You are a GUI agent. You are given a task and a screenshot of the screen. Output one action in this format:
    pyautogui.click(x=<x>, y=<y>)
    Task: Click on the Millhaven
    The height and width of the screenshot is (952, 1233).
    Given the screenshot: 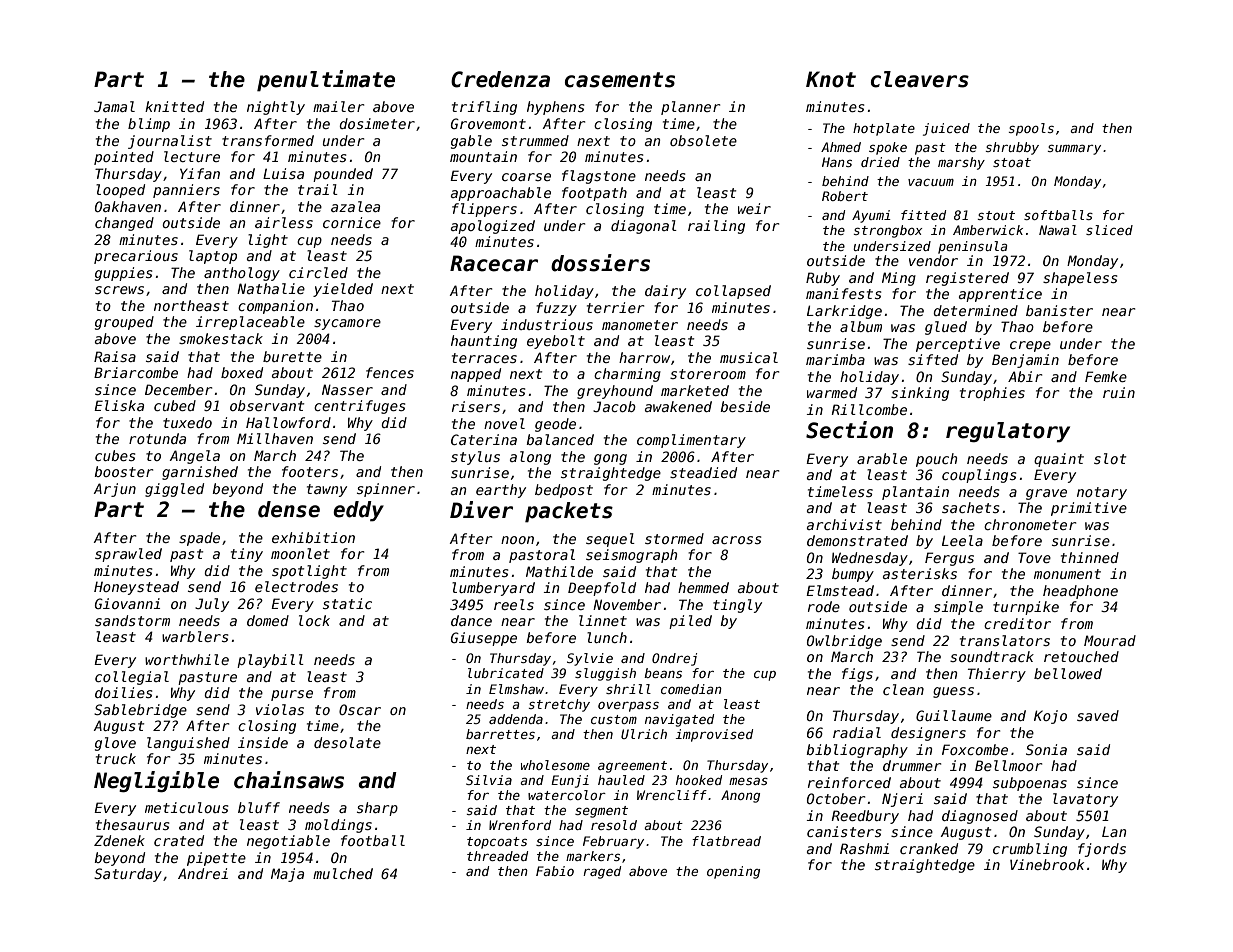 What is the action you would take?
    pyautogui.click(x=275, y=438)
